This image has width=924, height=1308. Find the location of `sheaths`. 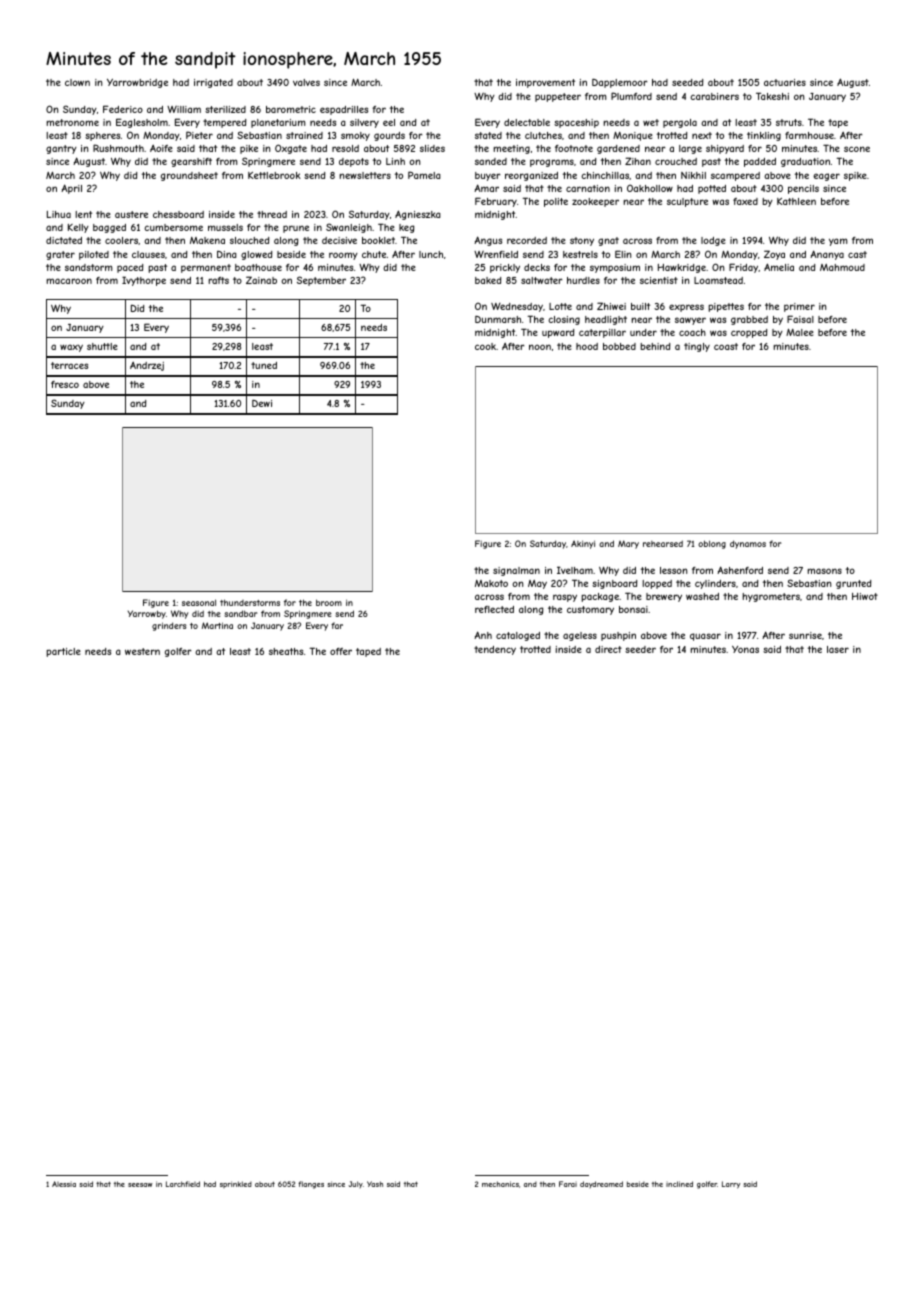

sheaths is located at coordinates (286, 651).
